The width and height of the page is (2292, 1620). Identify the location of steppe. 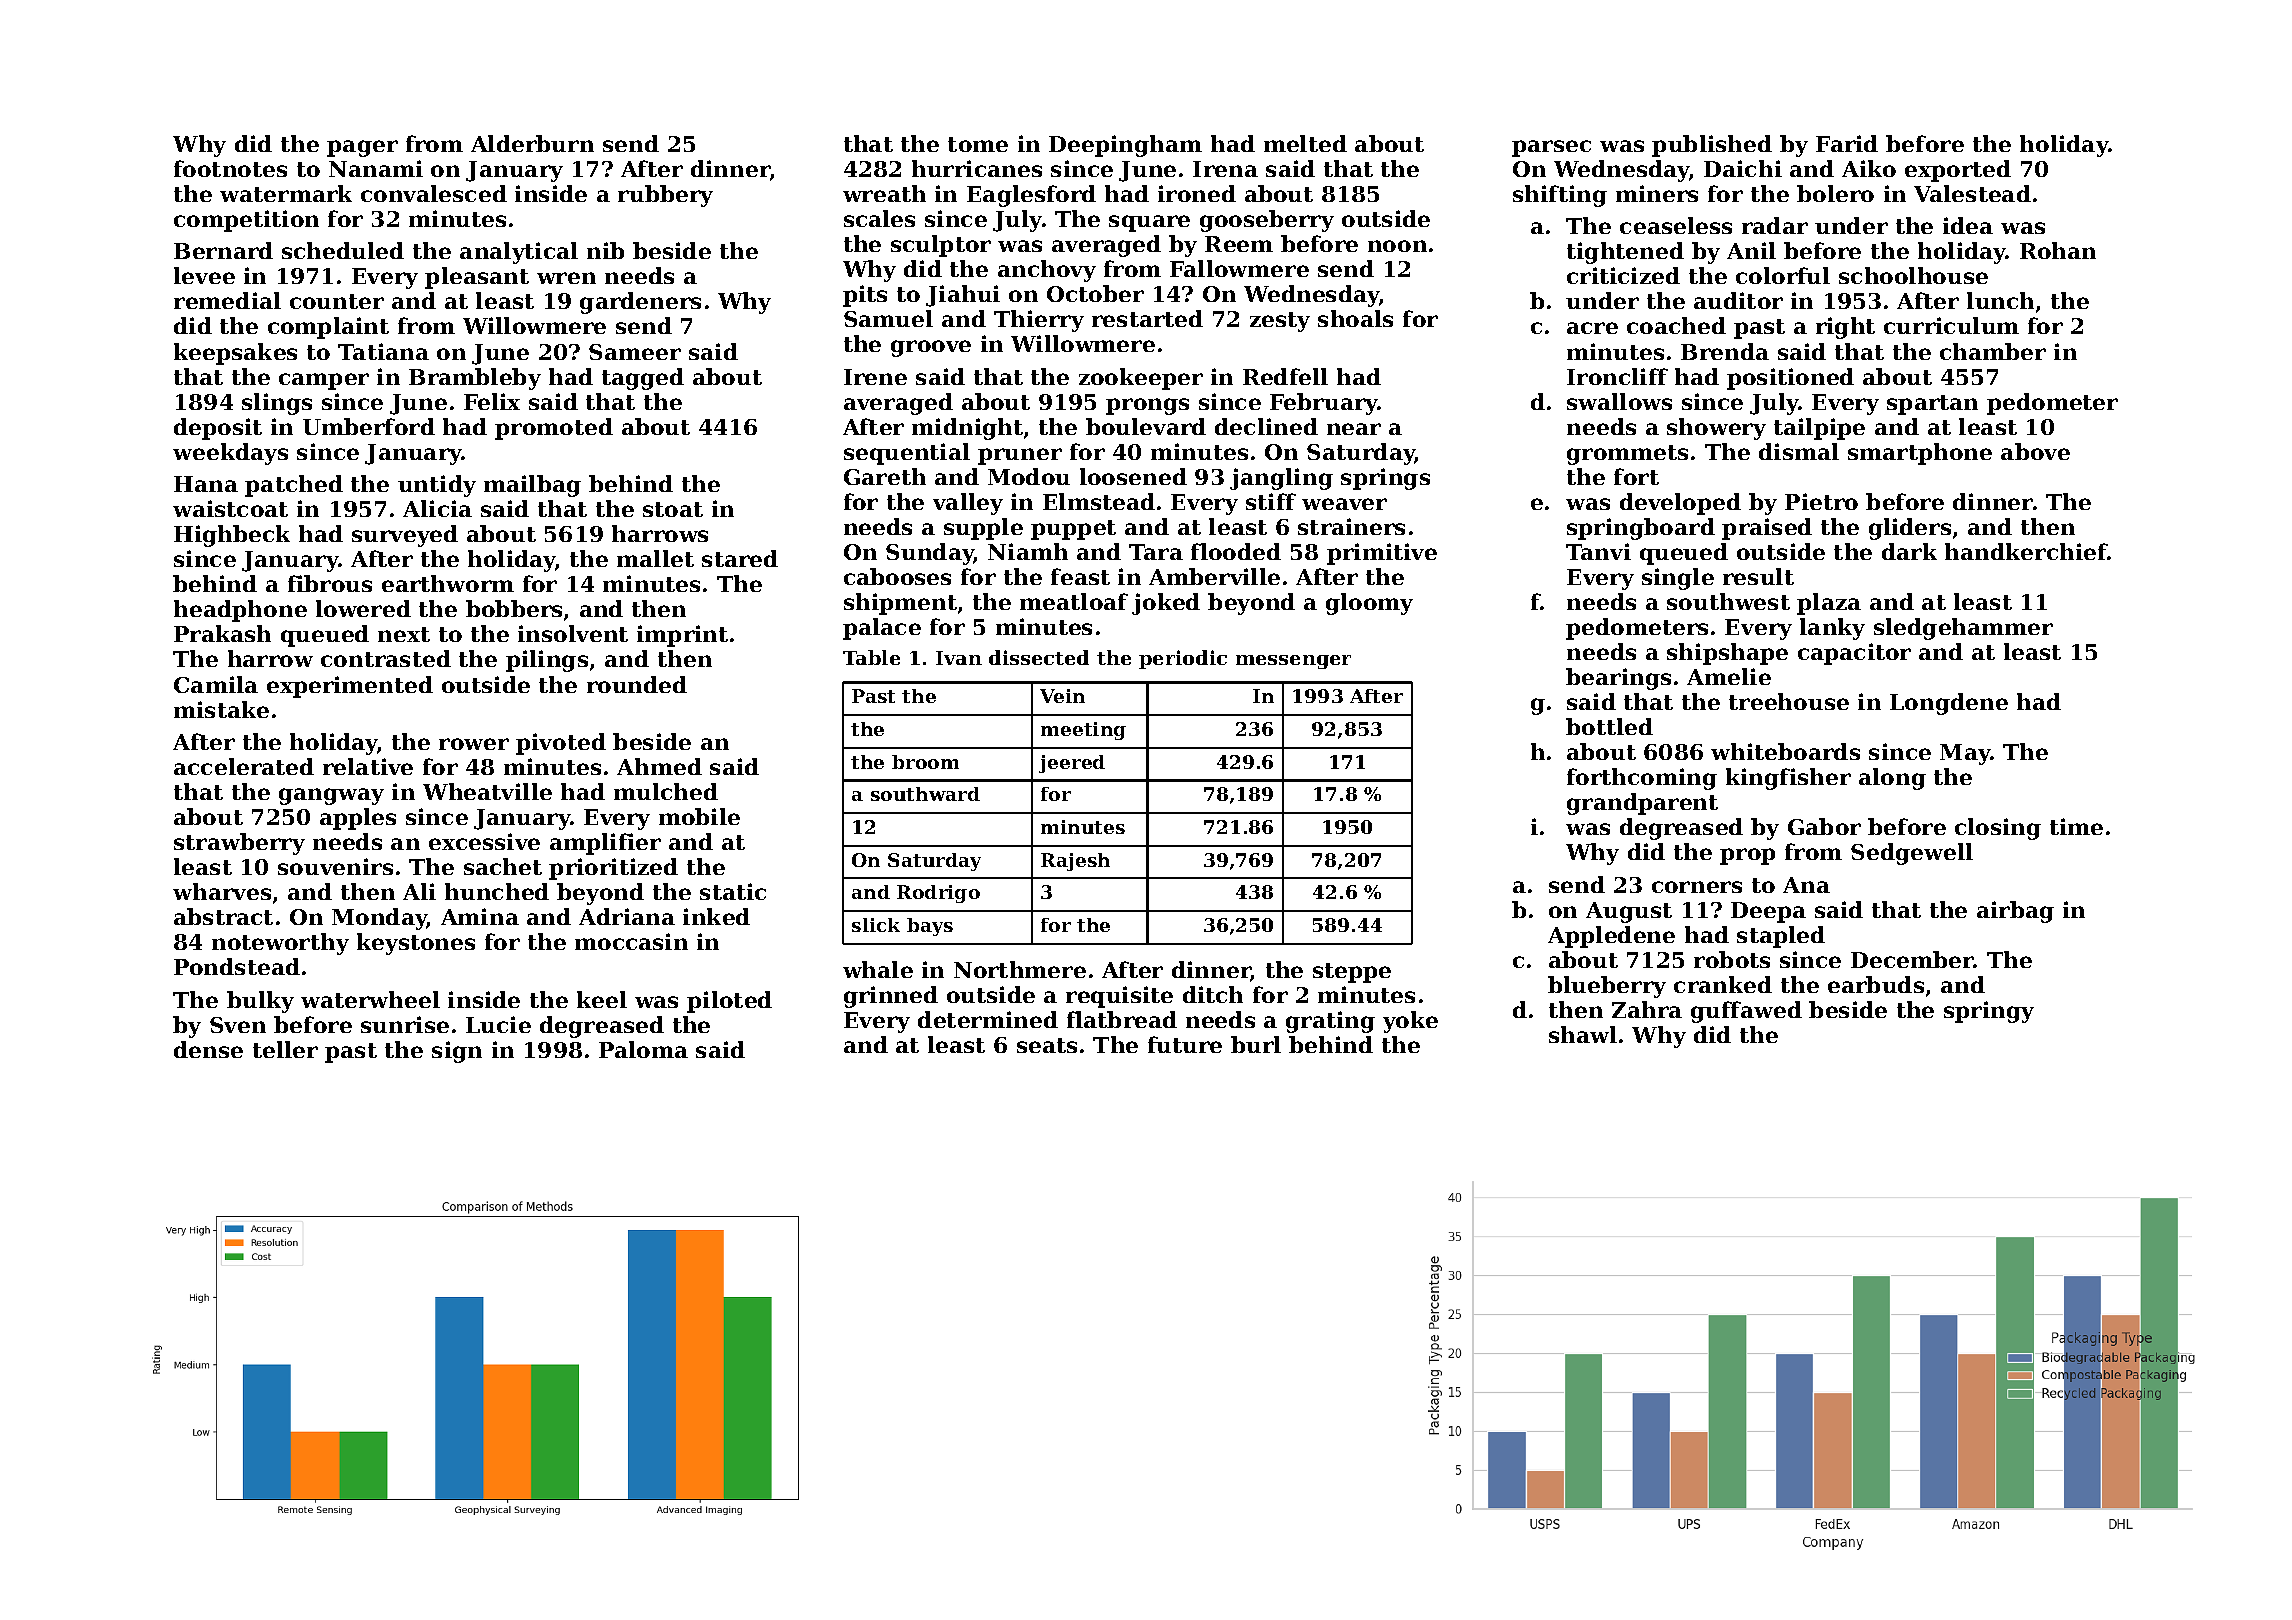
(1352, 973).
